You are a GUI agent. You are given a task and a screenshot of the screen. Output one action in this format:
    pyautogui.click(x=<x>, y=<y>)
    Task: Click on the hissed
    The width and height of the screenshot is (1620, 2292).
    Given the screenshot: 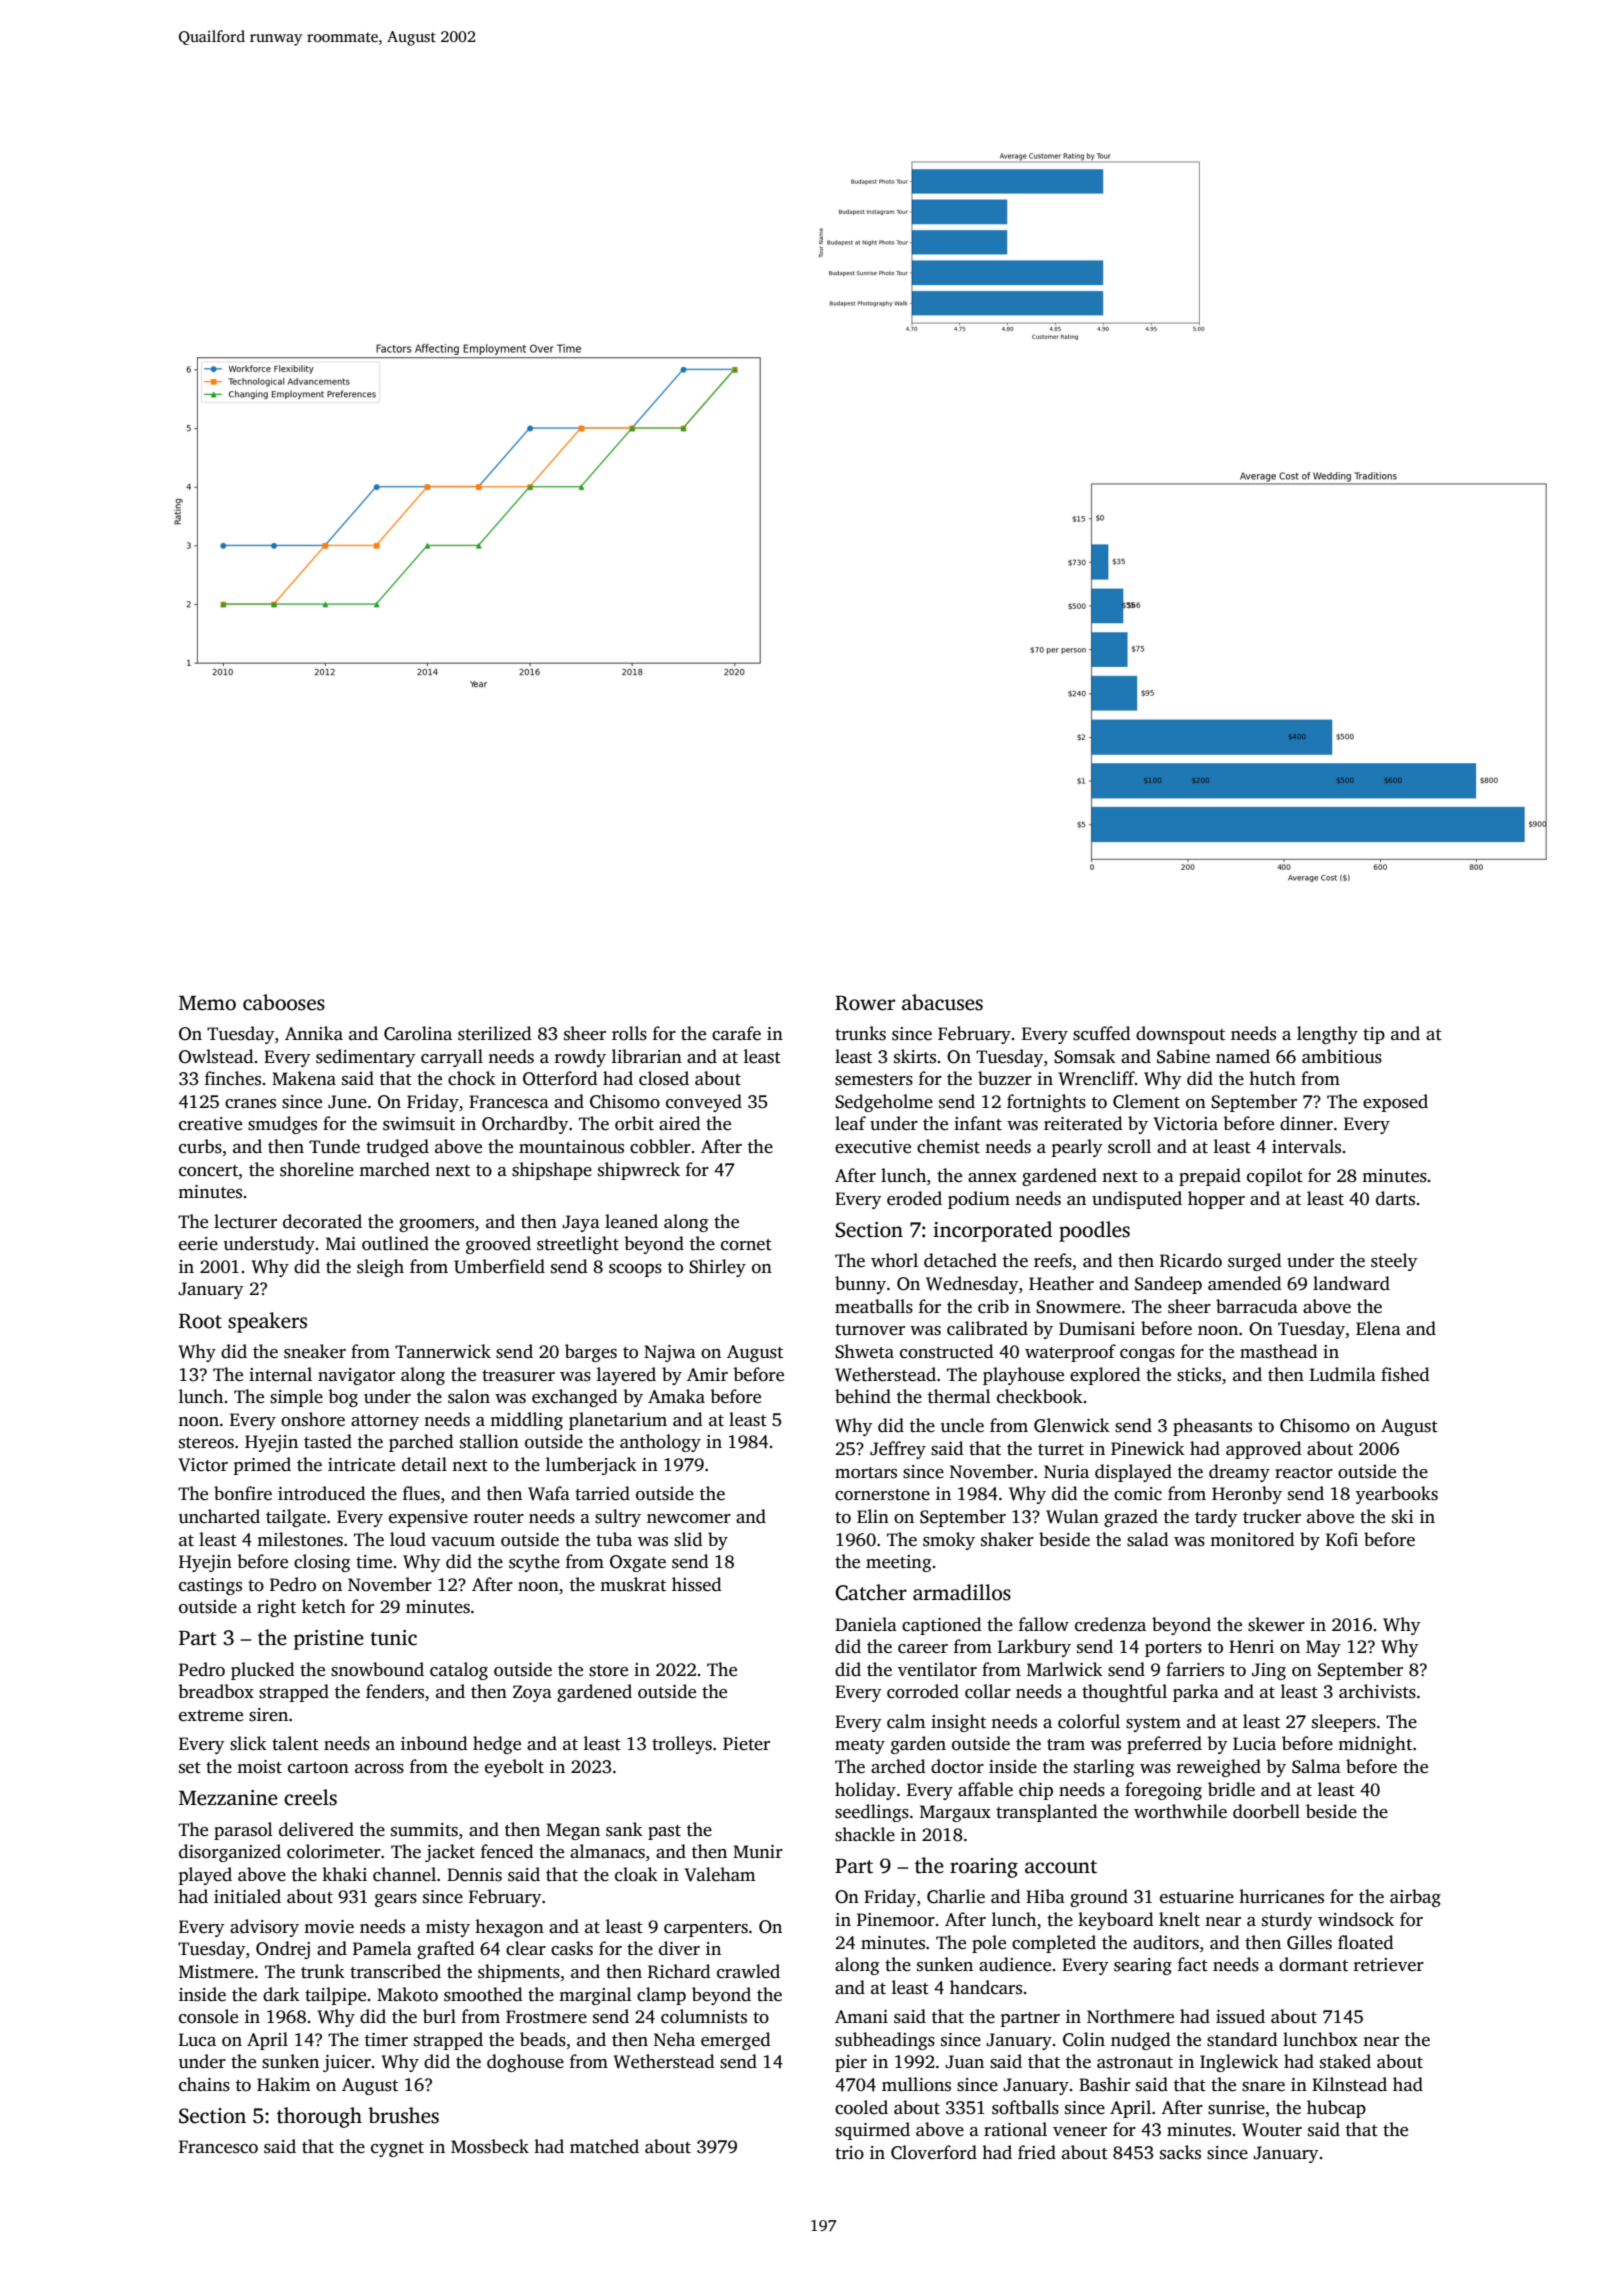 What is the action you would take?
    pyautogui.click(x=697, y=1584)
